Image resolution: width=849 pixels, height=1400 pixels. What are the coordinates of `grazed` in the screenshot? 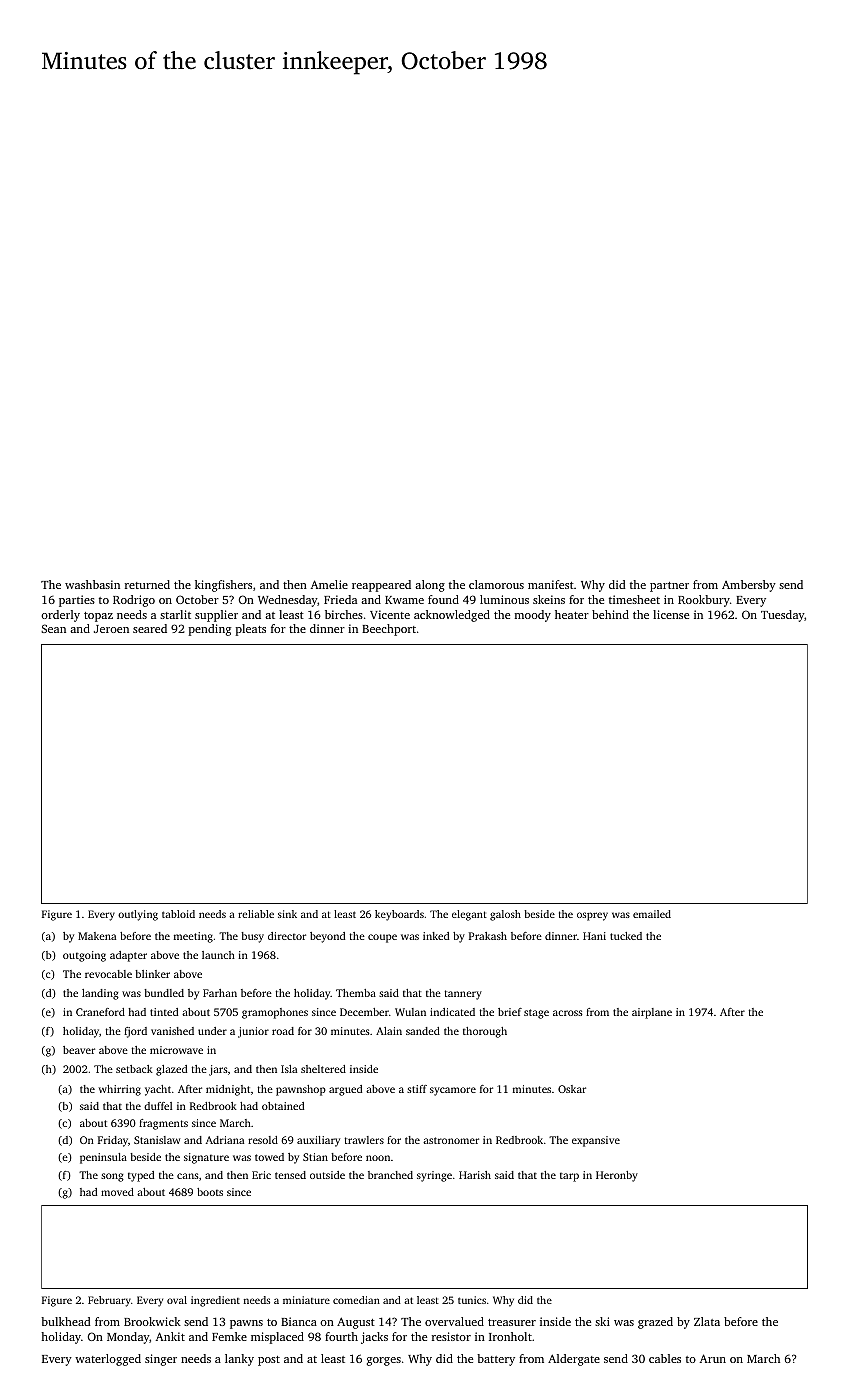 It's located at (655, 1323).
